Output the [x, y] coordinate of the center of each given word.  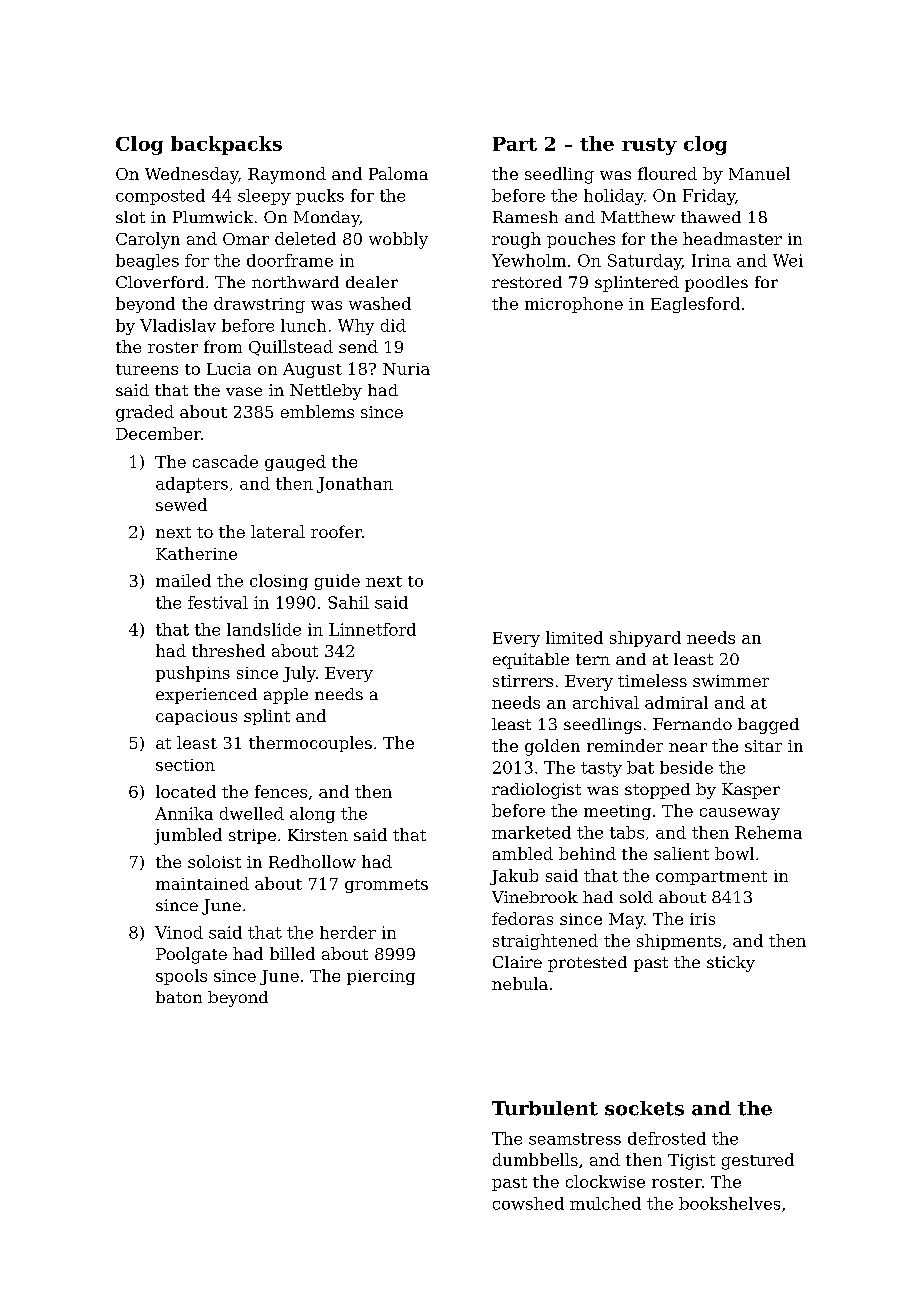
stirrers [523, 681]
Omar [246, 239]
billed [292, 953]
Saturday [645, 262]
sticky [731, 964]
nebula [520, 983]
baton [179, 997]
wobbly [398, 240]
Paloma [398, 173]
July [299, 674]
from [223, 346]
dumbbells [535, 1159]
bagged [768, 726]
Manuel [759, 173]
